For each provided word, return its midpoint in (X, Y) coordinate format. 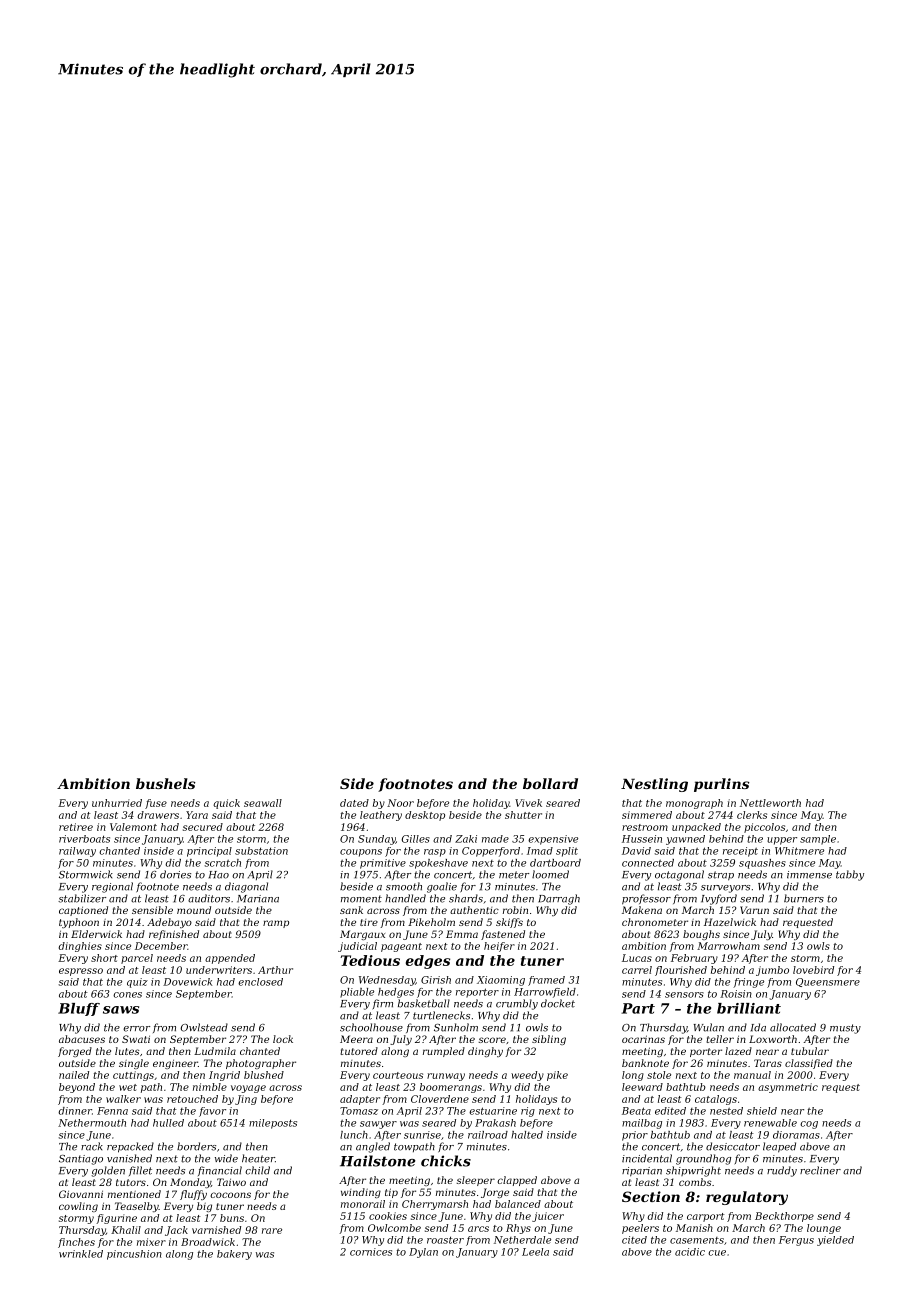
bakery (234, 1255)
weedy (527, 1076)
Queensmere (828, 982)
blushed (264, 1075)
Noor (400, 803)
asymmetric (788, 1088)
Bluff (79, 1009)
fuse (156, 804)
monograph (694, 804)
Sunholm (456, 1027)
